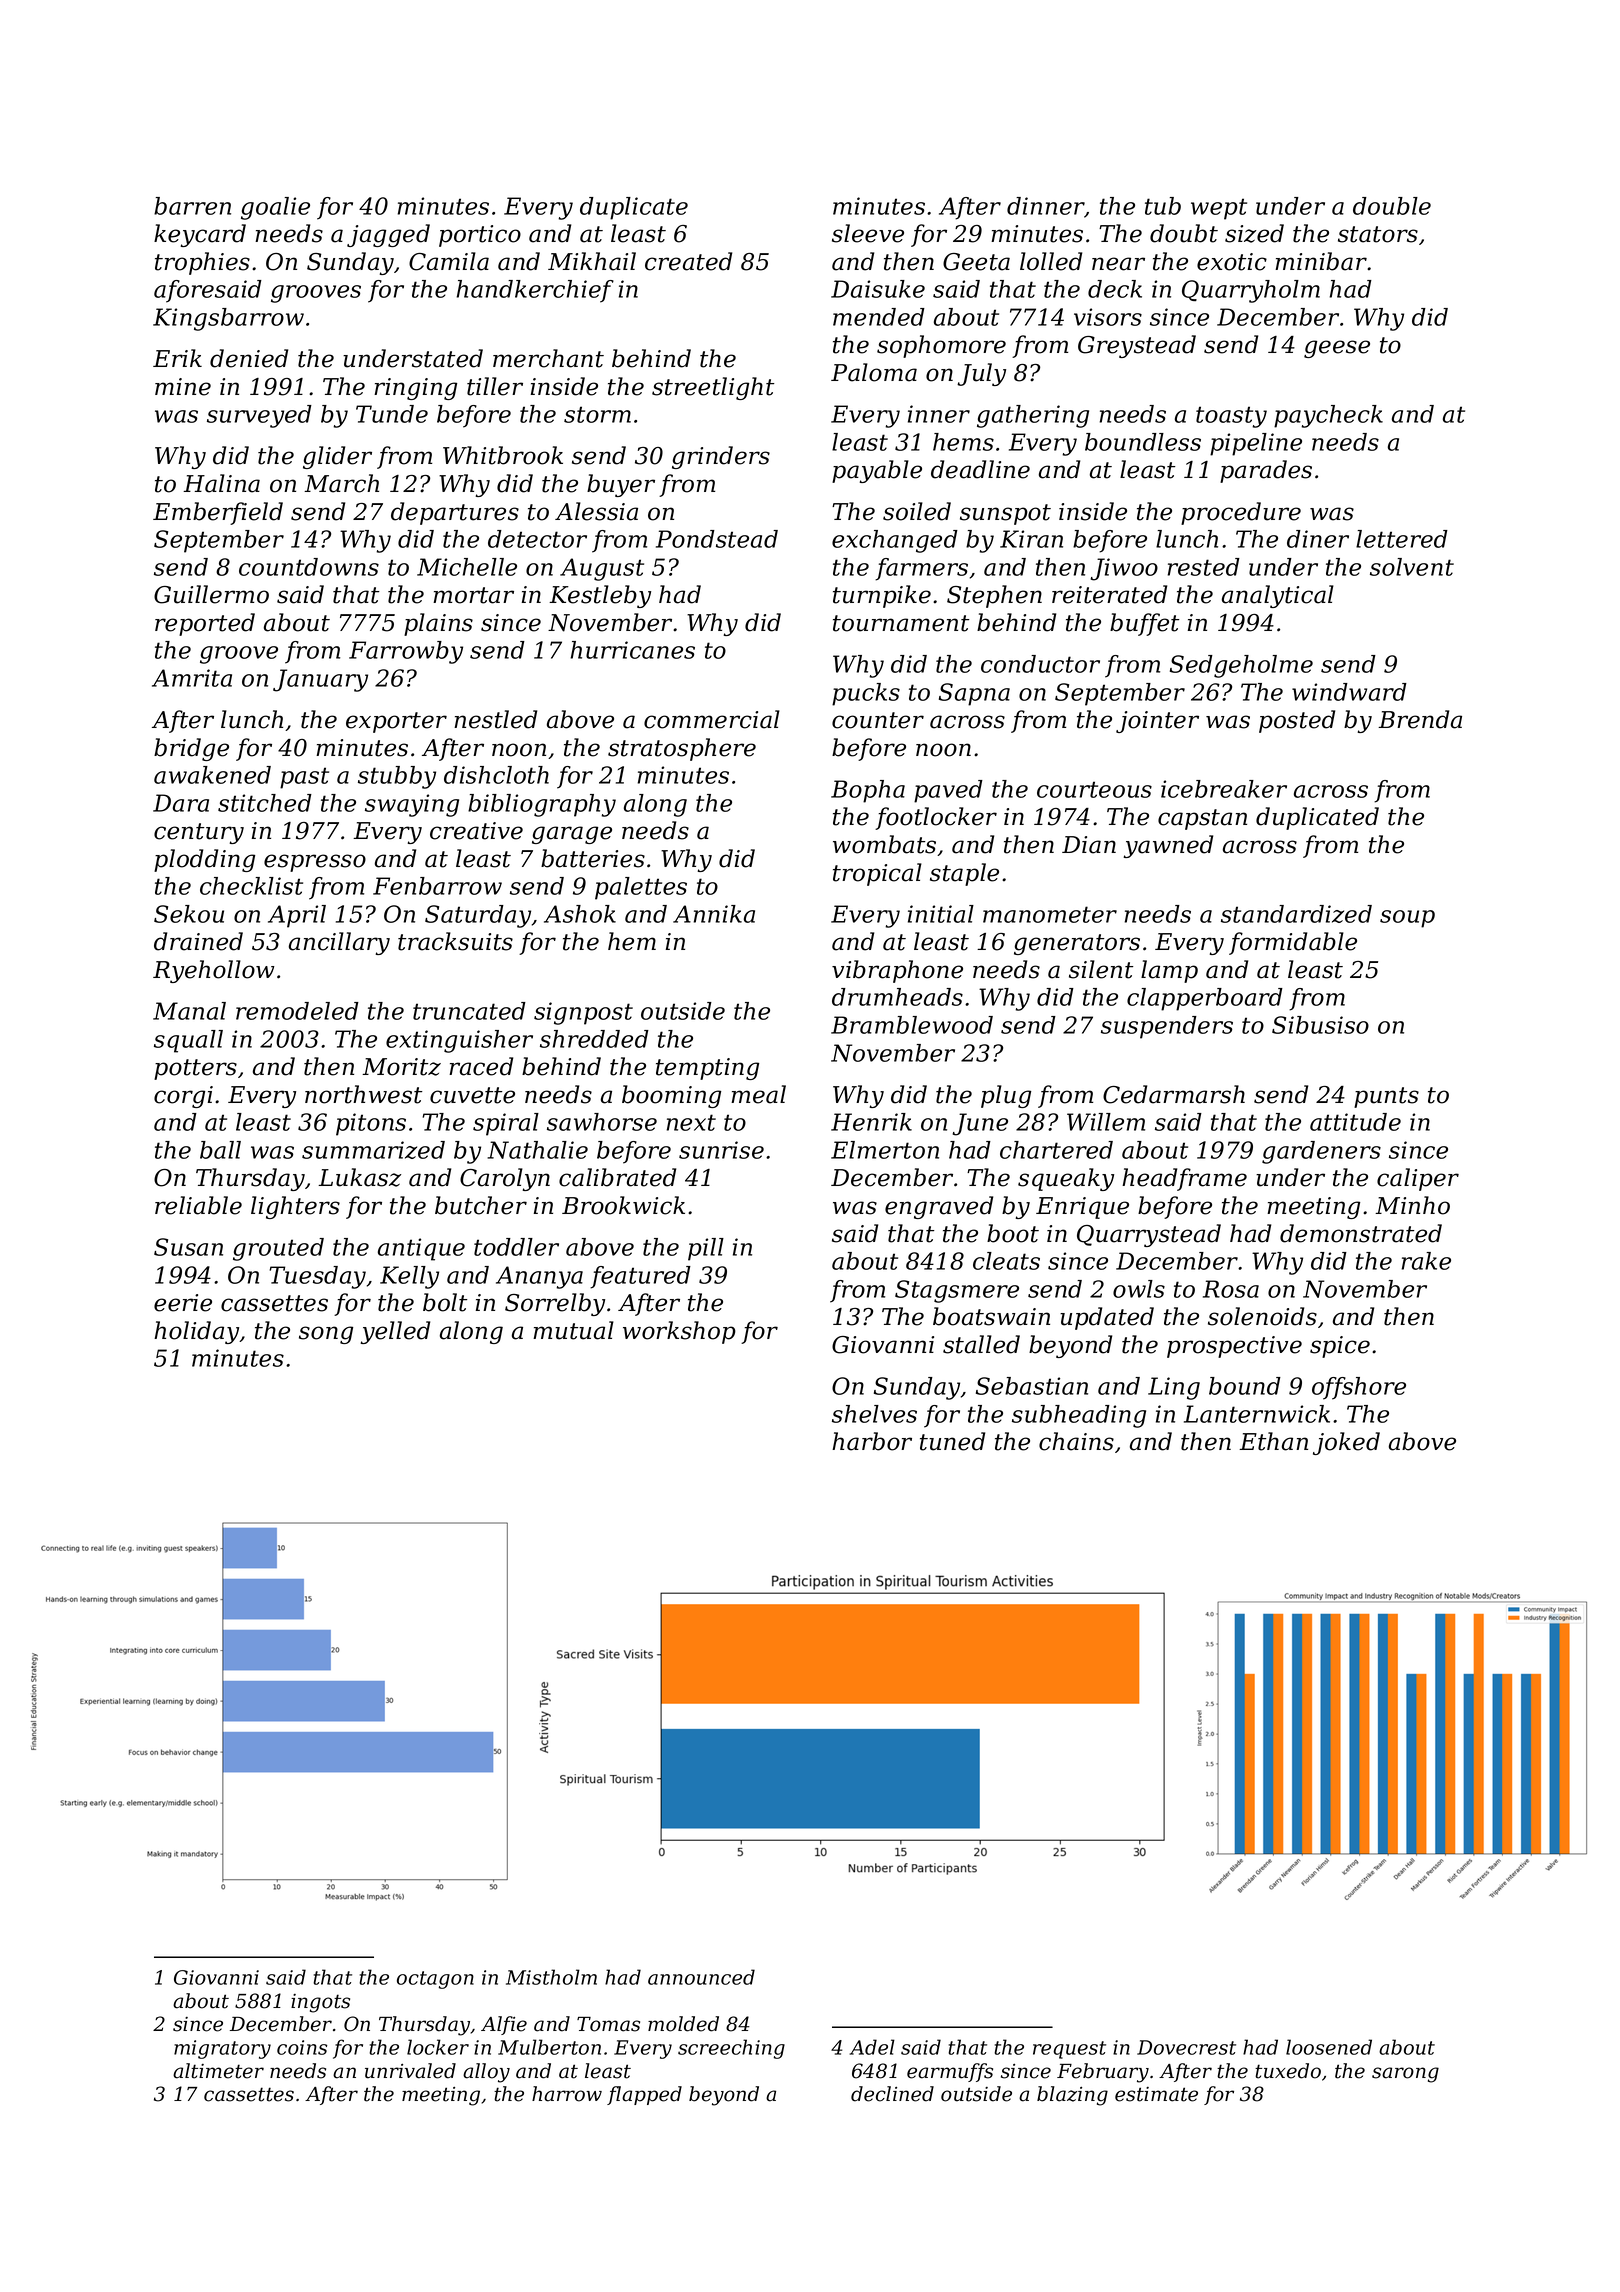 Image resolution: width=1620 pixels, height=2292 pixels. I want to click on toasty, so click(1231, 417).
